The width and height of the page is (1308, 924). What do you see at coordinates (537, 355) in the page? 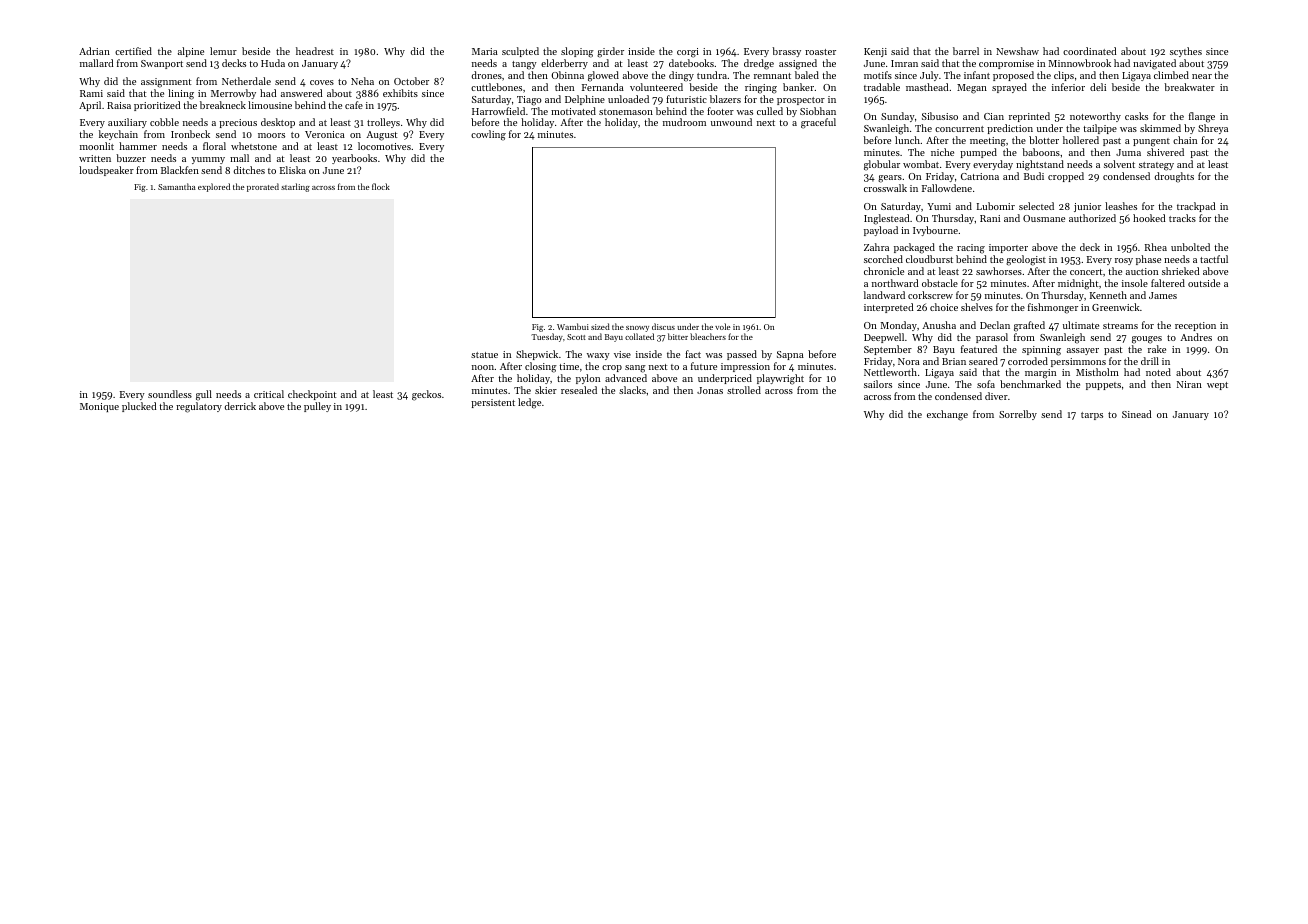
I see `Shepwick` at bounding box center [537, 355].
